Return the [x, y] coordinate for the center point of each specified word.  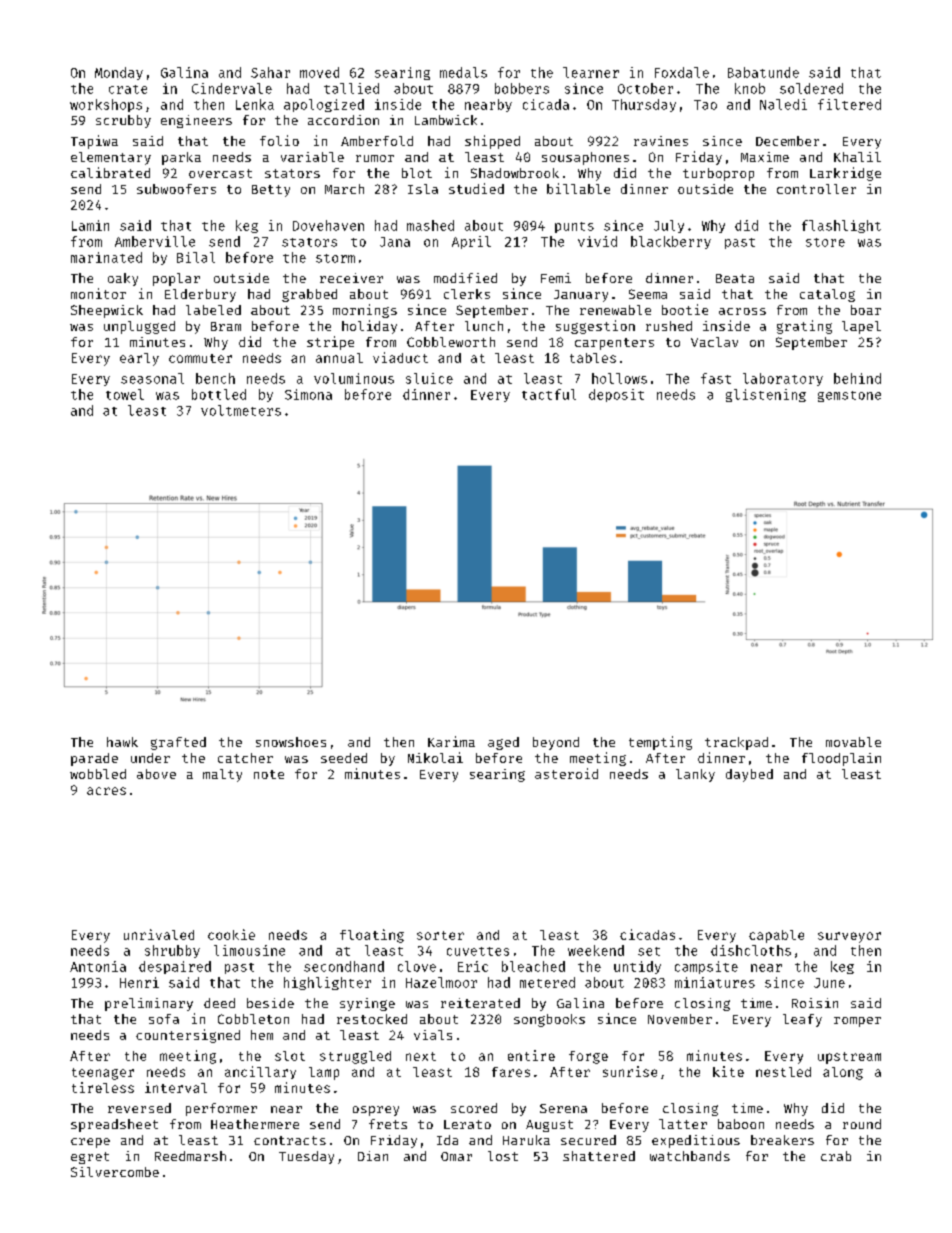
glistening [766, 395]
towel [125, 394]
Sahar [270, 72]
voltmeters [241, 410]
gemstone [849, 396]
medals [463, 72]
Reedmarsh [190, 1156]
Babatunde [763, 72]
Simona [308, 394]
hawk [122, 742]
